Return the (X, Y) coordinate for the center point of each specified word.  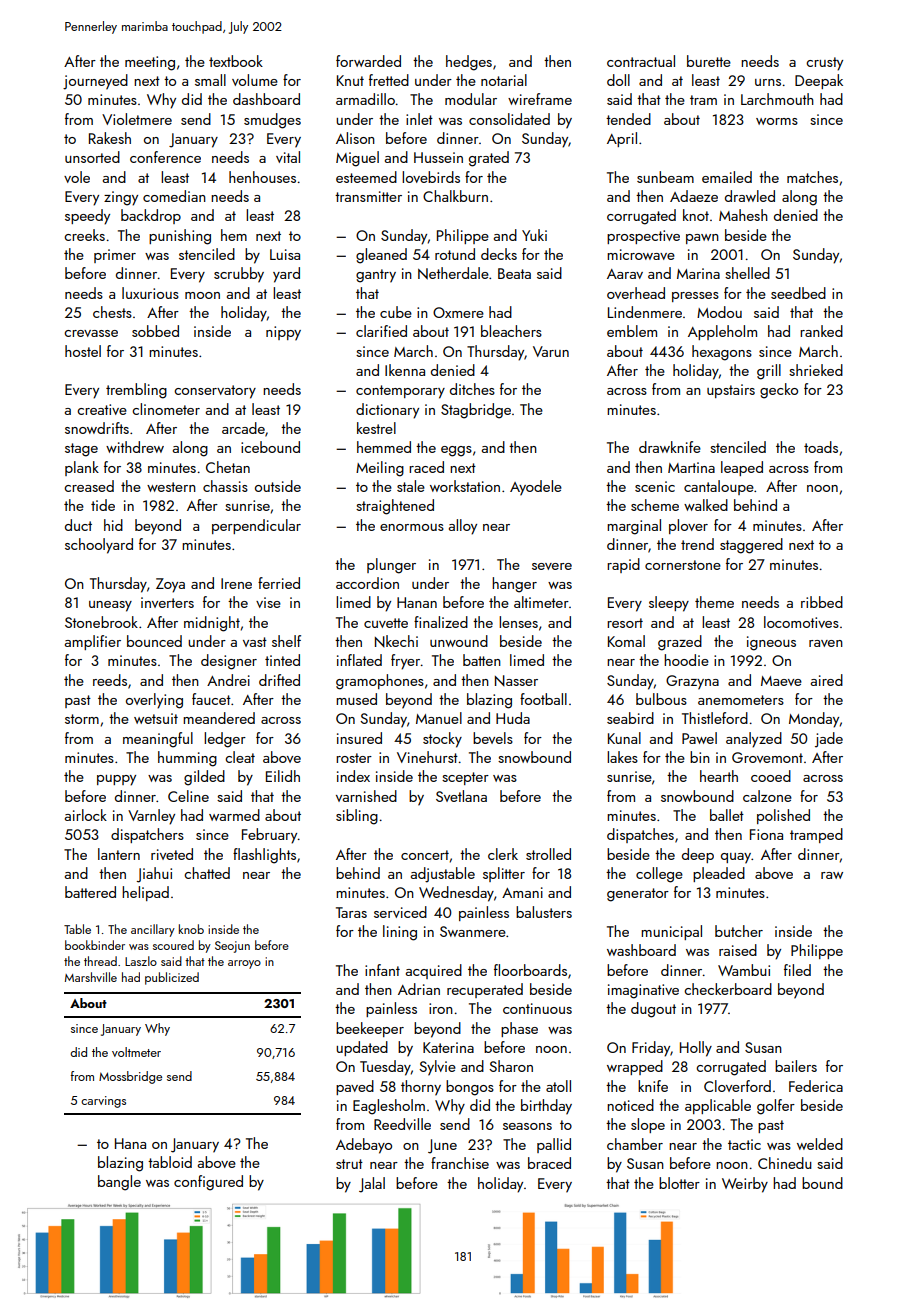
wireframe (540, 99)
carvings (103, 1102)
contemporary (400, 392)
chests (112, 312)
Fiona (766, 834)
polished (783, 816)
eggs (456, 451)
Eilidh (283, 776)
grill (769, 372)
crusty (824, 64)
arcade (243, 428)
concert (425, 855)
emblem (632, 331)
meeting (150, 63)
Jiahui (154, 875)
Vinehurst (427, 757)
